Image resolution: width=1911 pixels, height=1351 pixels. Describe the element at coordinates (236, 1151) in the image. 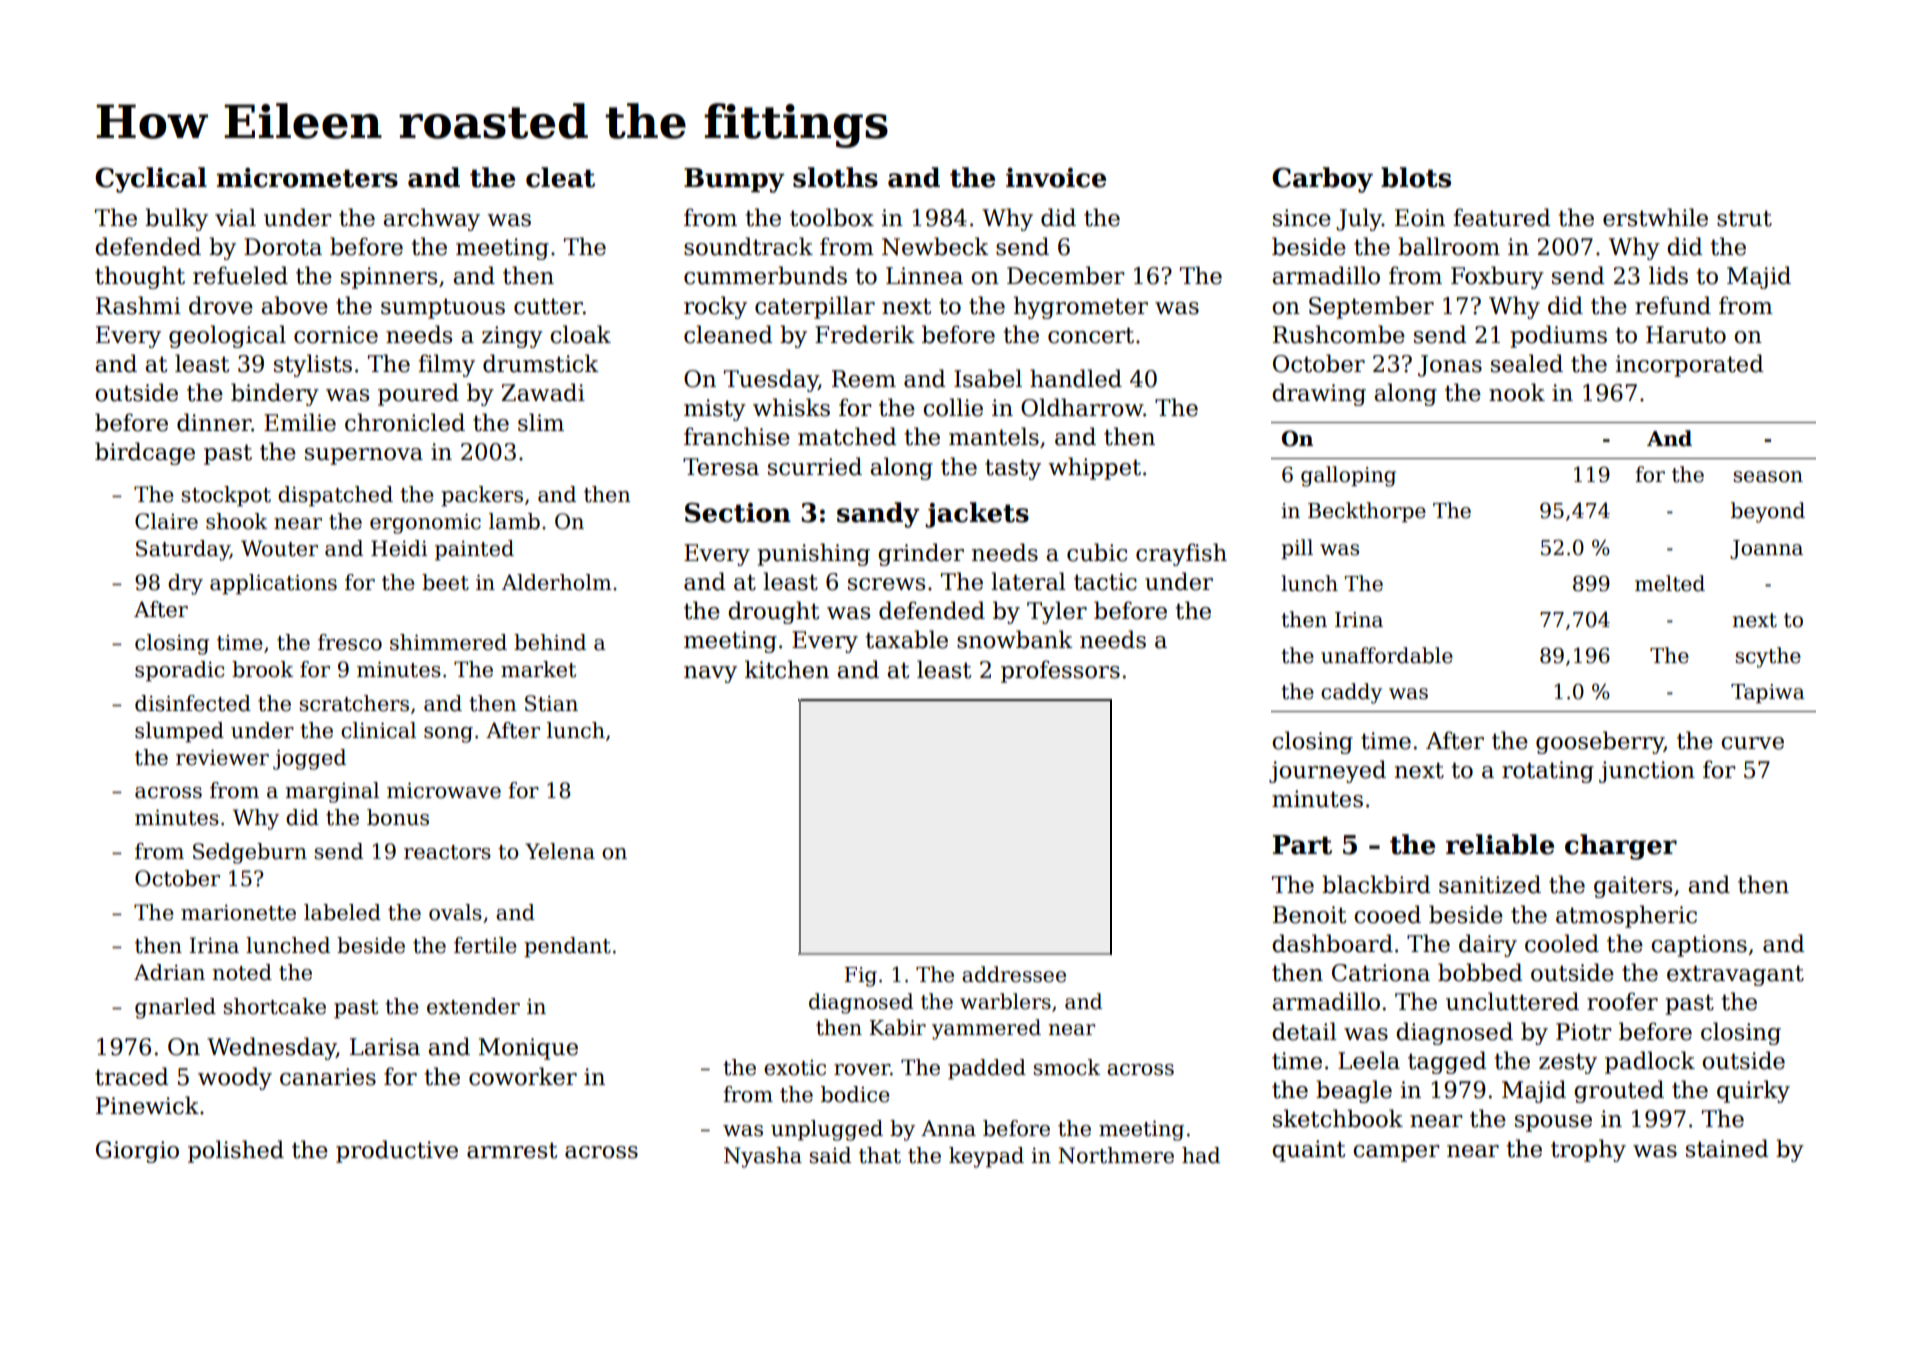

I see `polished` at that location.
